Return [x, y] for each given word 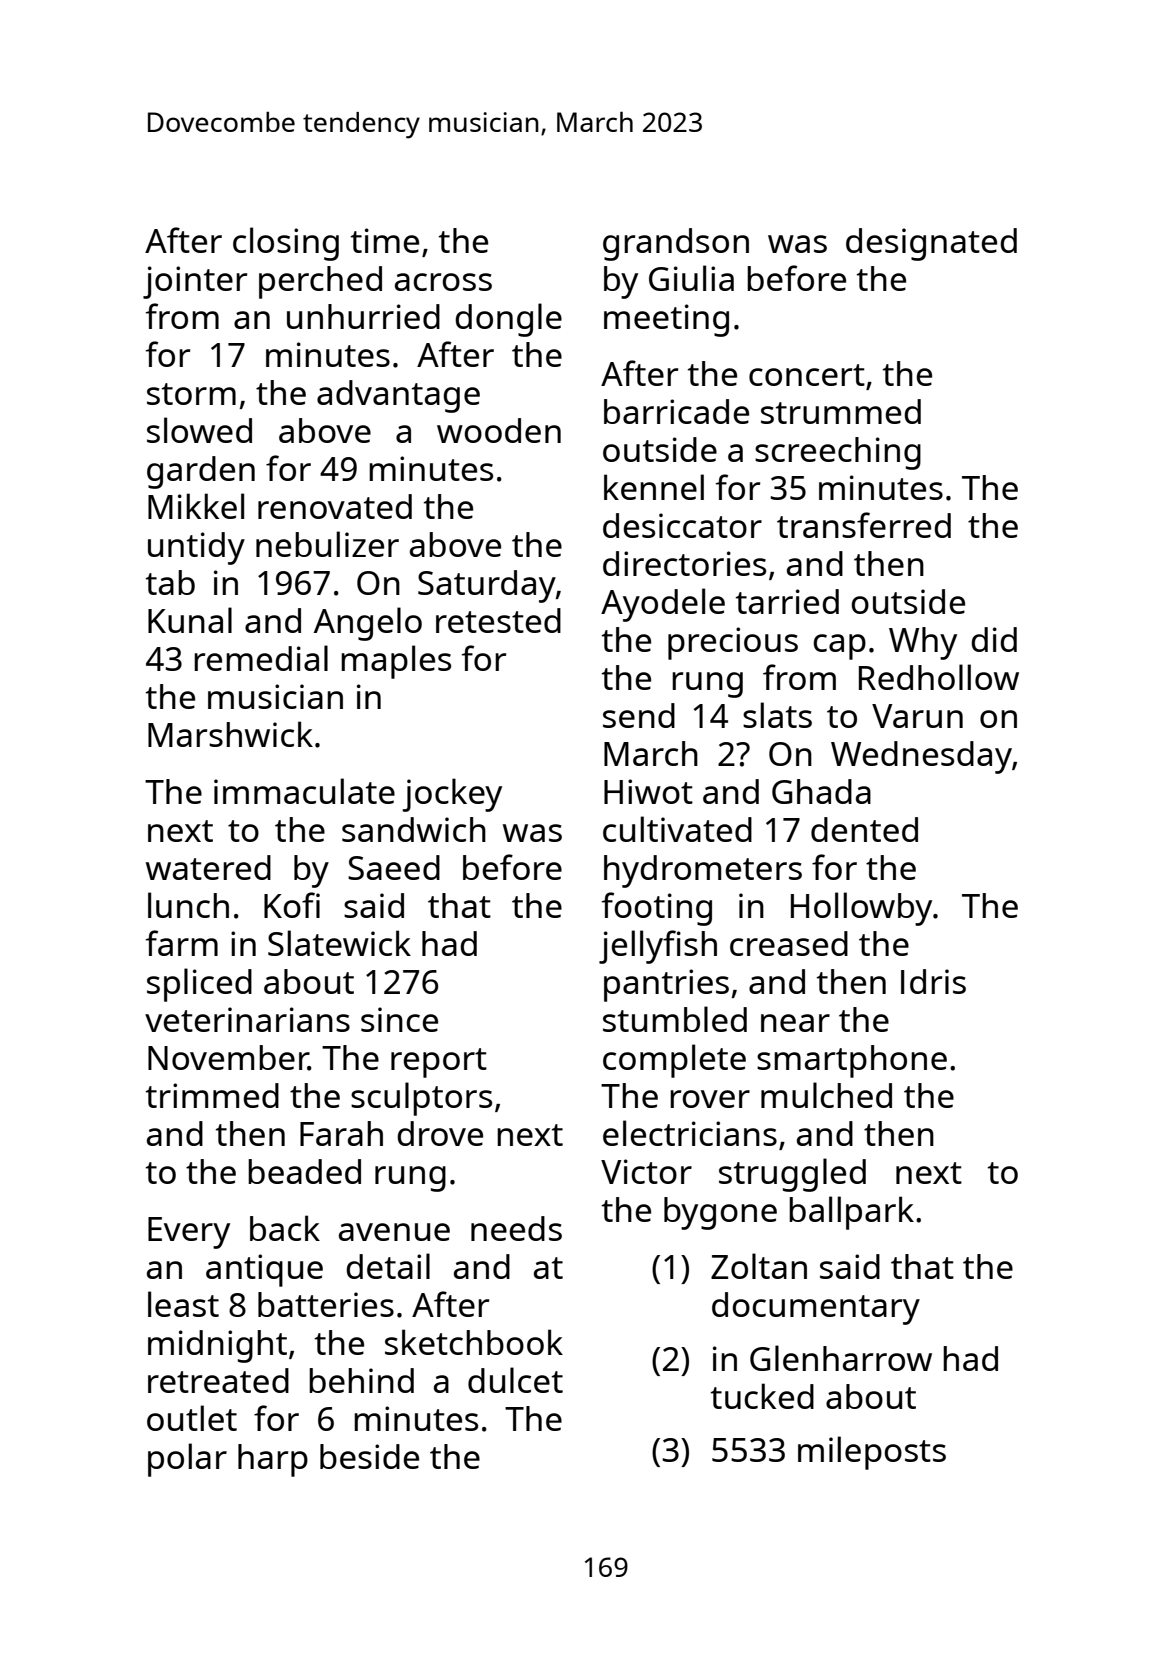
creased [789, 943]
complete [674, 1061]
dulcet [515, 1380]
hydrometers [703, 871]
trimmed [212, 1095]
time [385, 240]
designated [931, 244]
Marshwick [230, 734]
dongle [508, 320]
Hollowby [861, 909]
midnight [217, 1346]
